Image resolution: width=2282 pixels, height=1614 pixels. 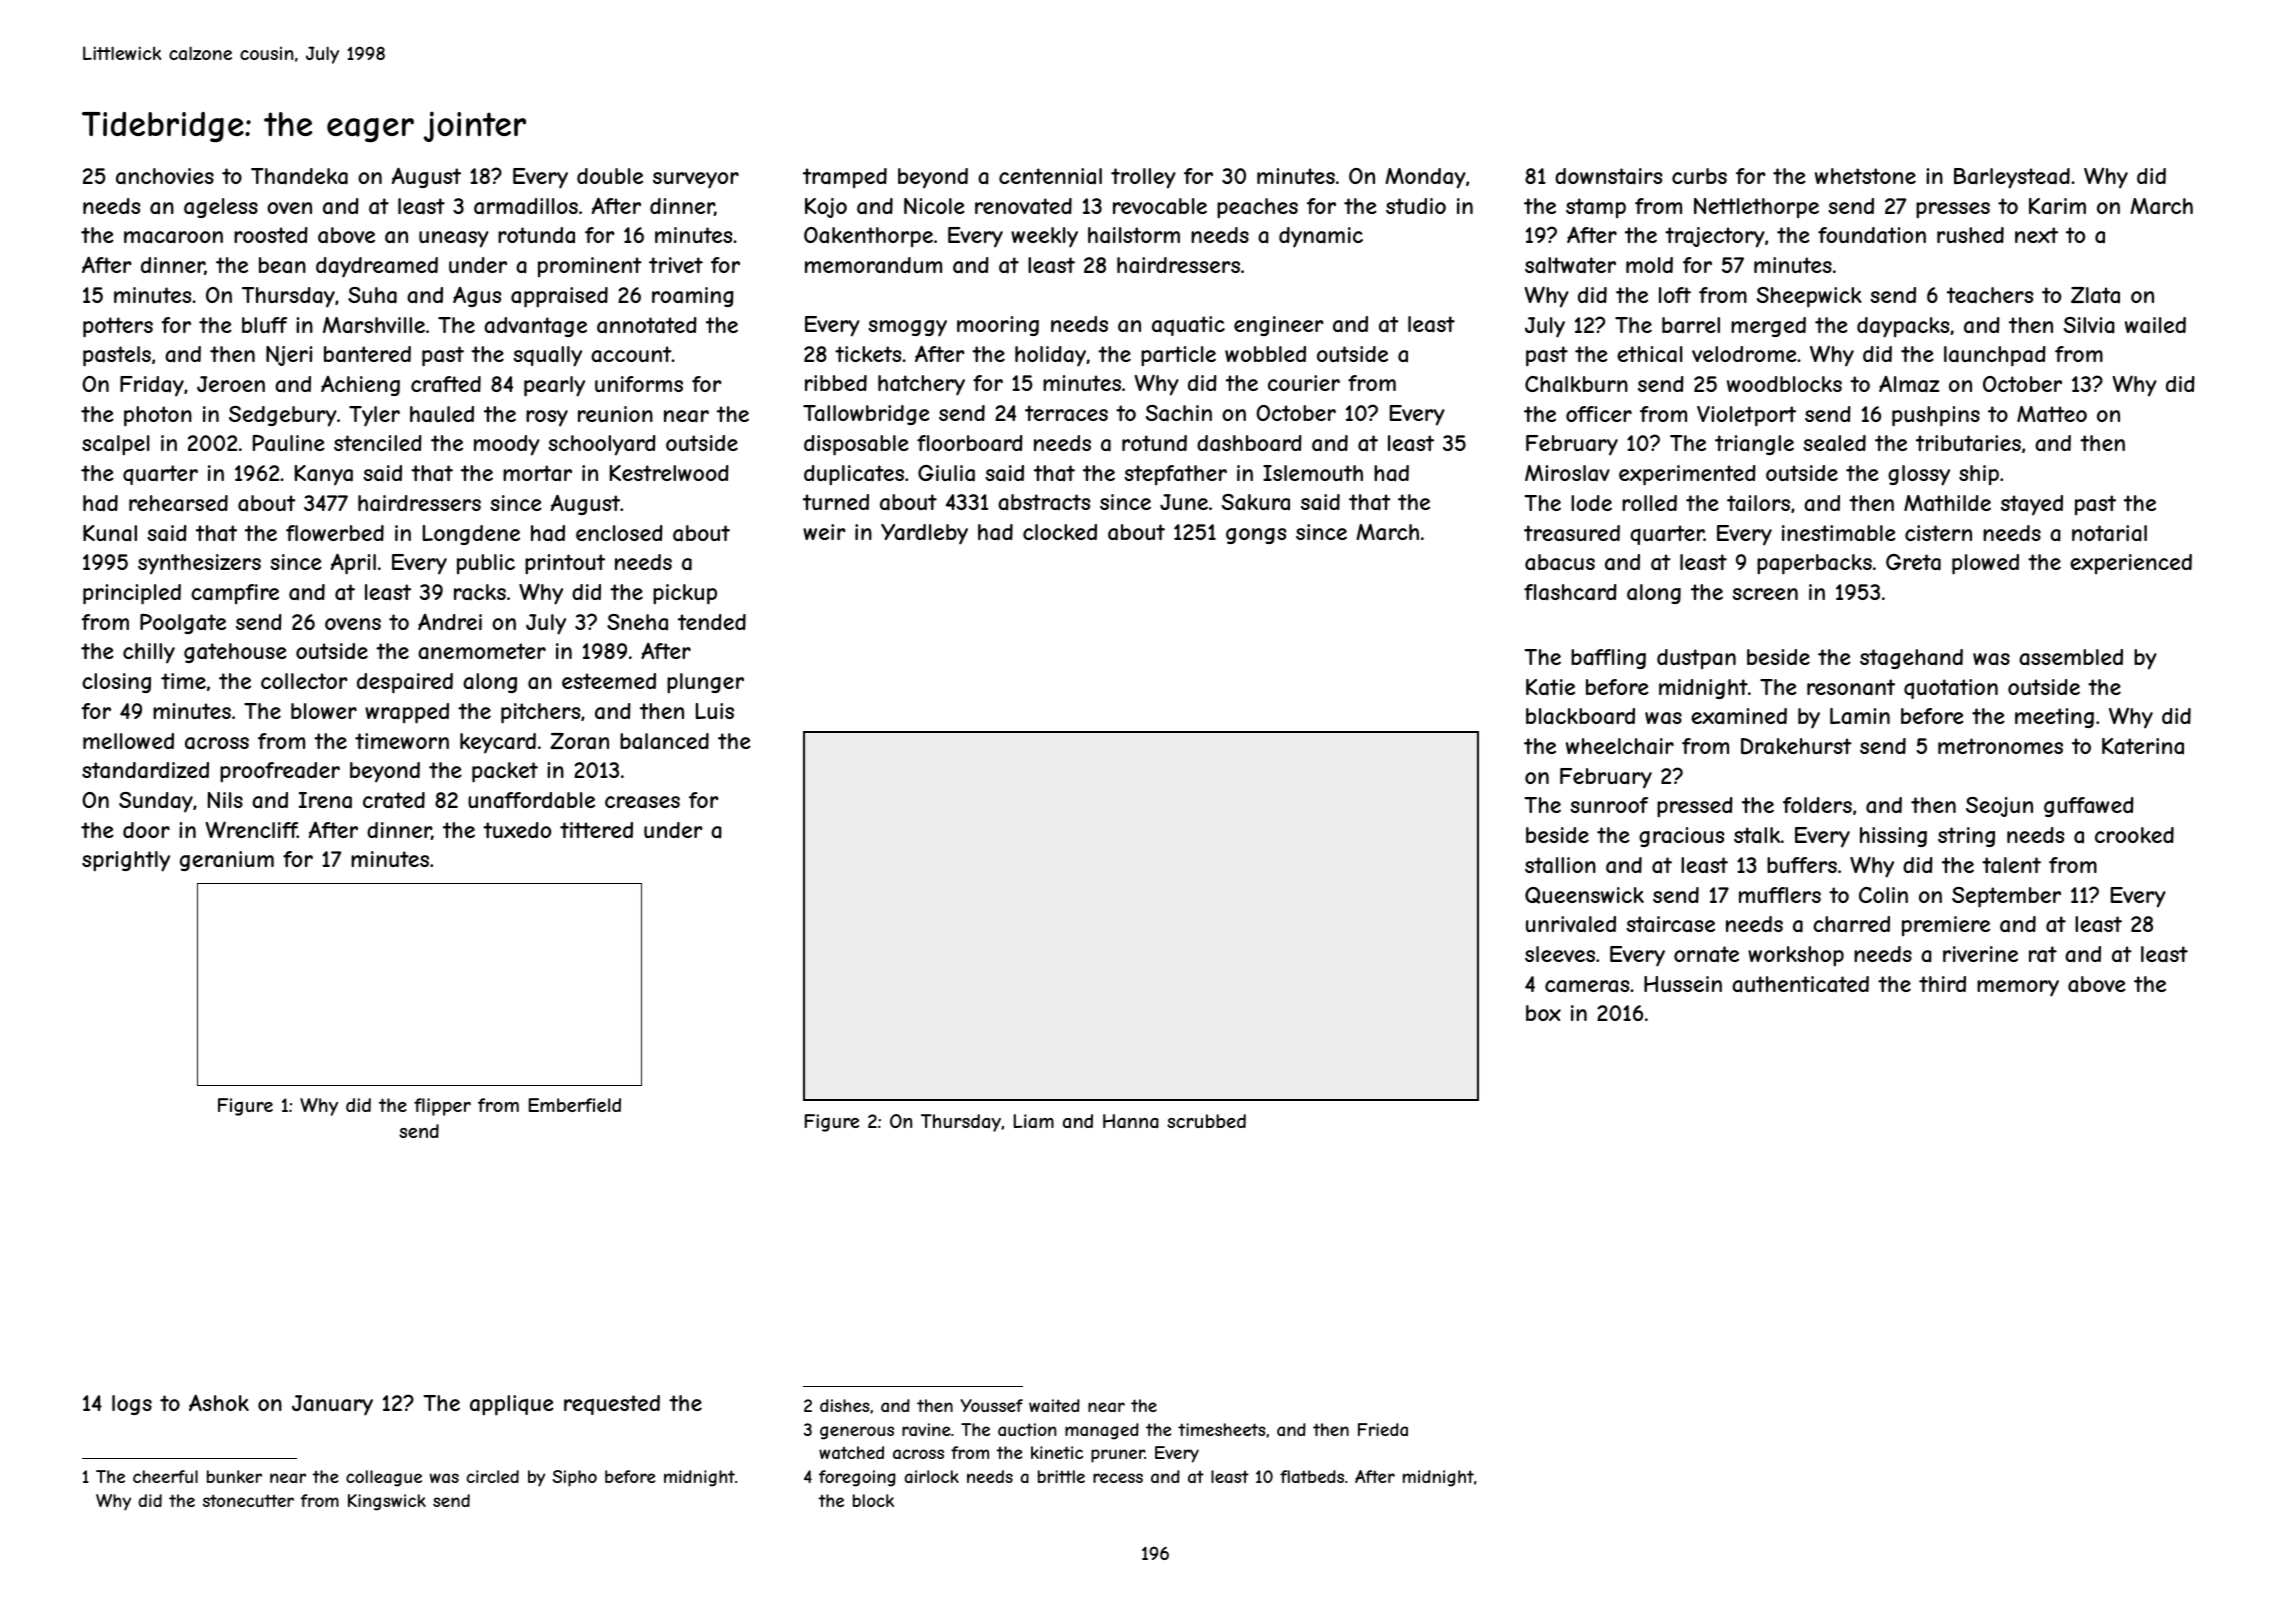 What do you see at coordinates (158, 416) in the document?
I see `photon` at bounding box center [158, 416].
